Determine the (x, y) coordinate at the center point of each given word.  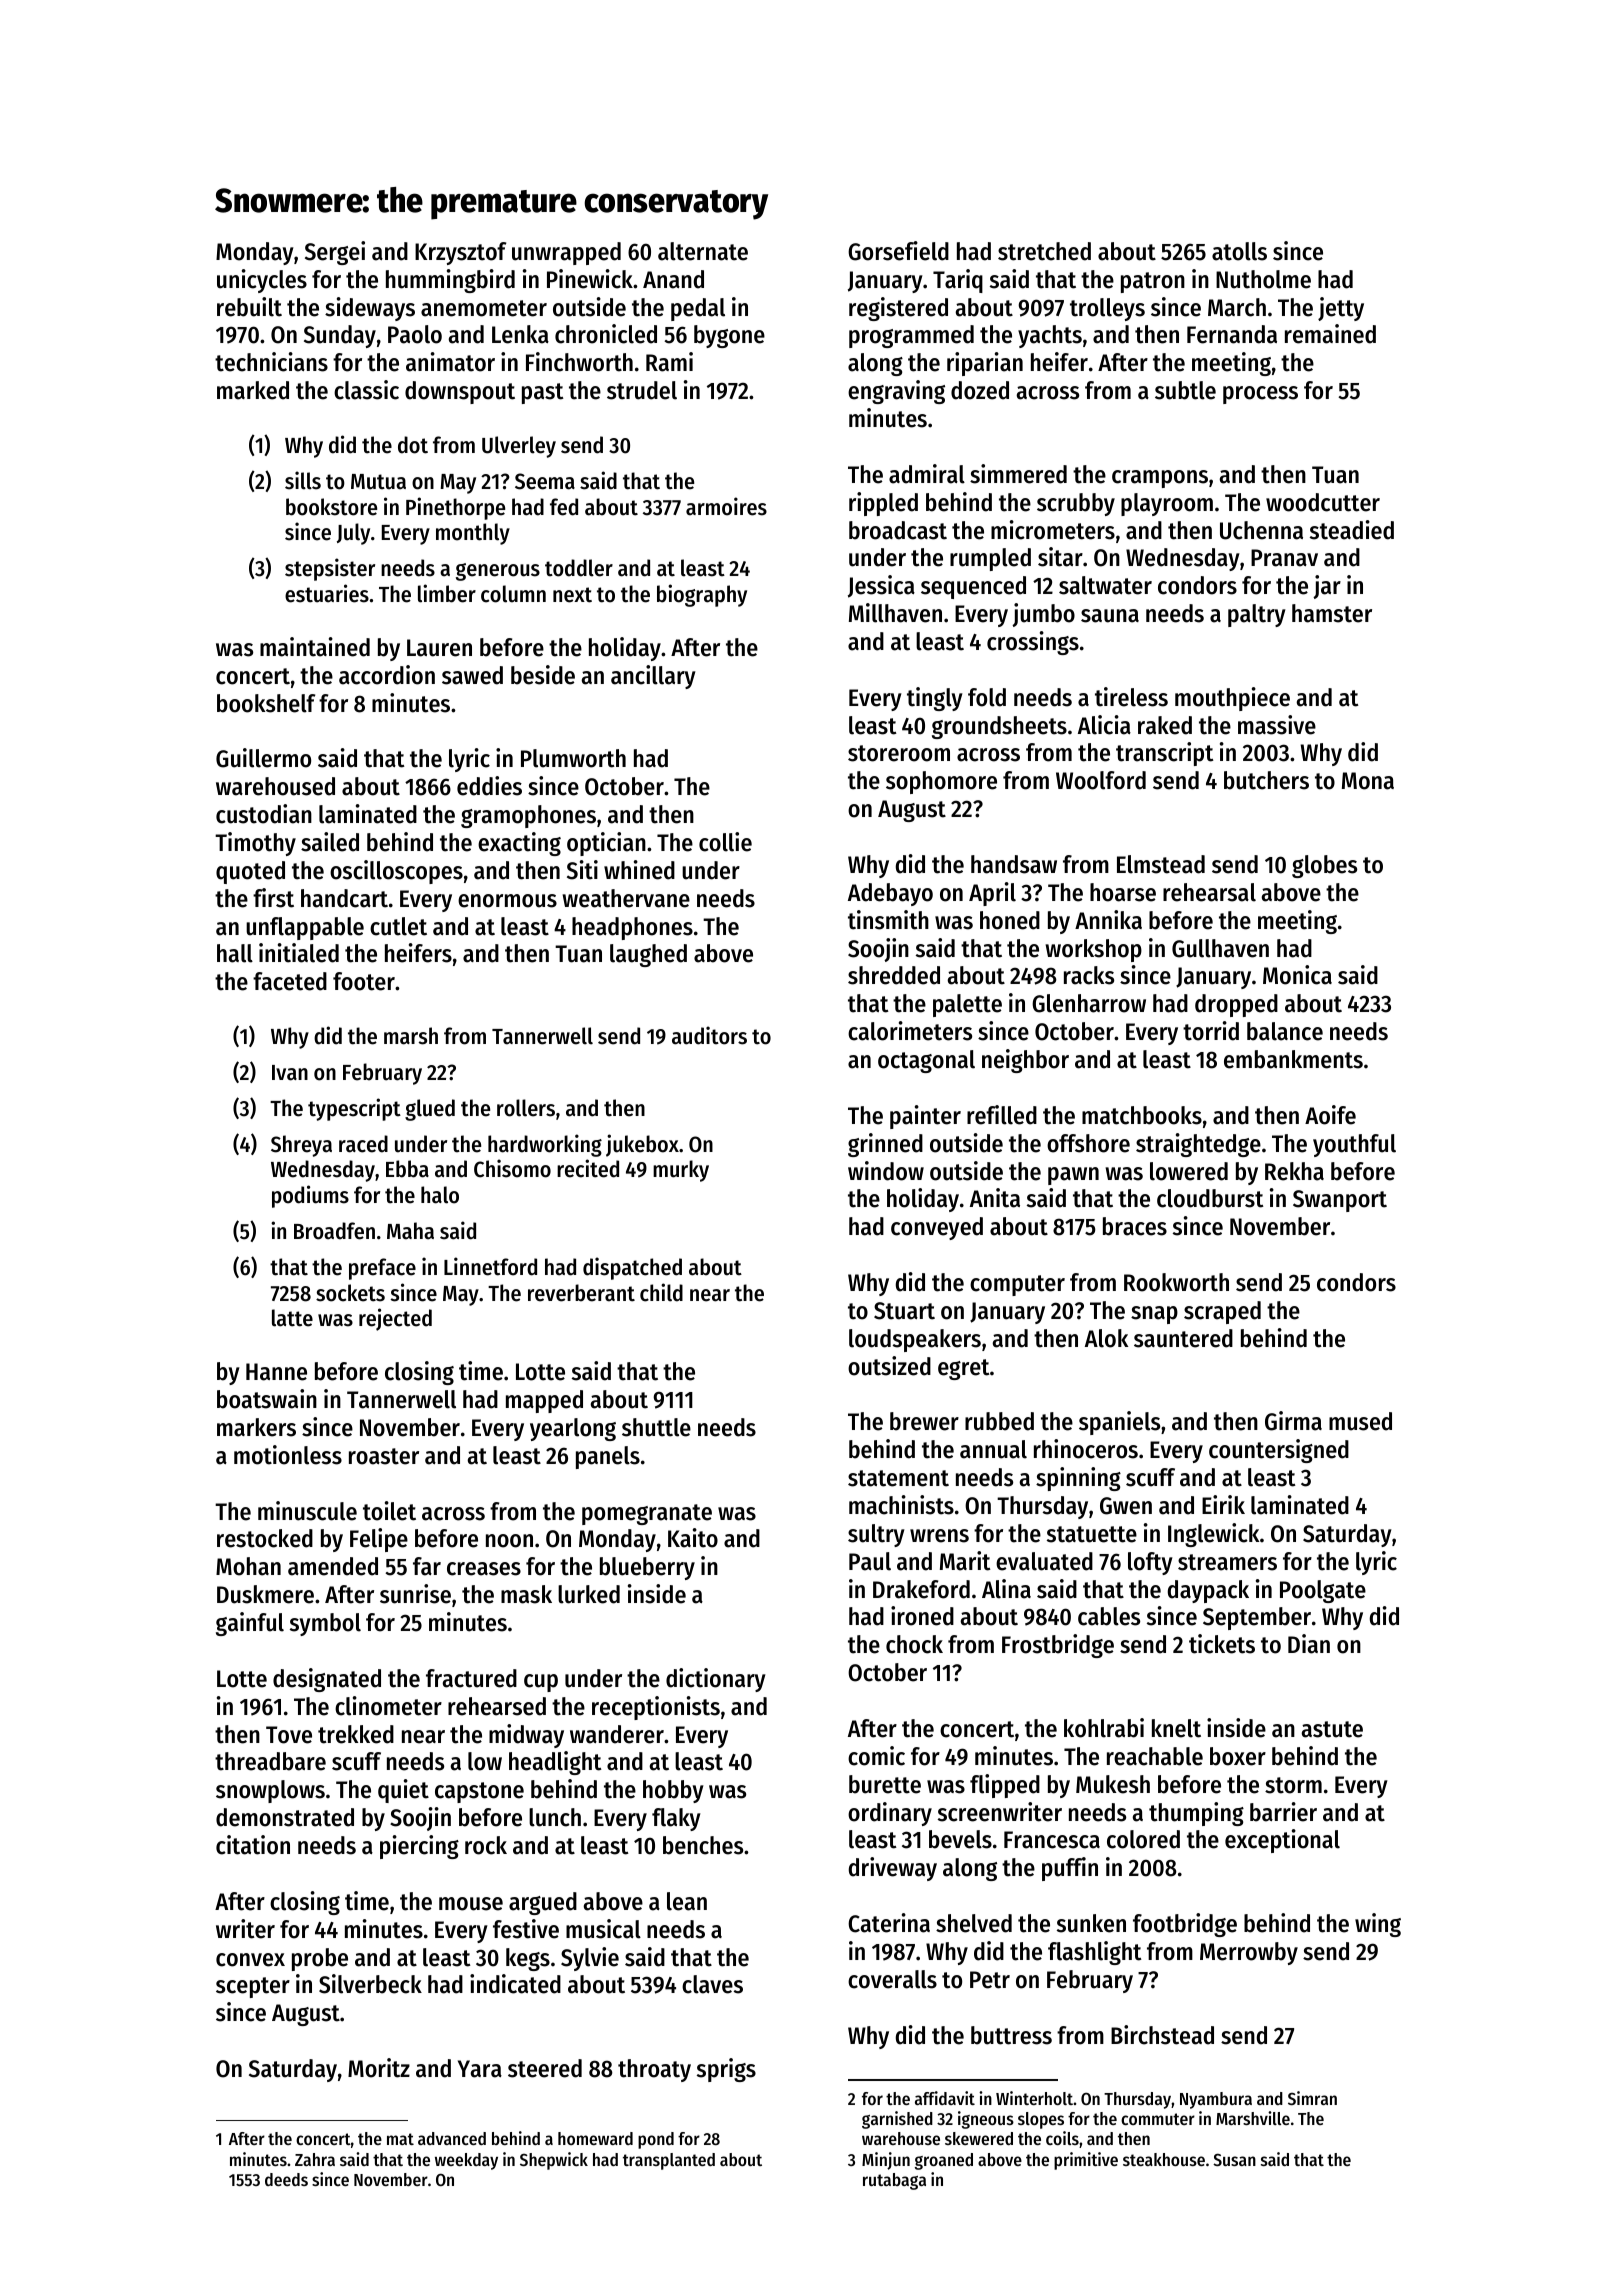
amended (333, 1566)
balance (1285, 1031)
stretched (1044, 251)
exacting (519, 844)
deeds (286, 2179)
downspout (460, 392)
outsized (889, 1366)
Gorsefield (898, 251)
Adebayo (890, 894)
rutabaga (894, 2181)
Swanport (1340, 1201)
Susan (1234, 2159)
